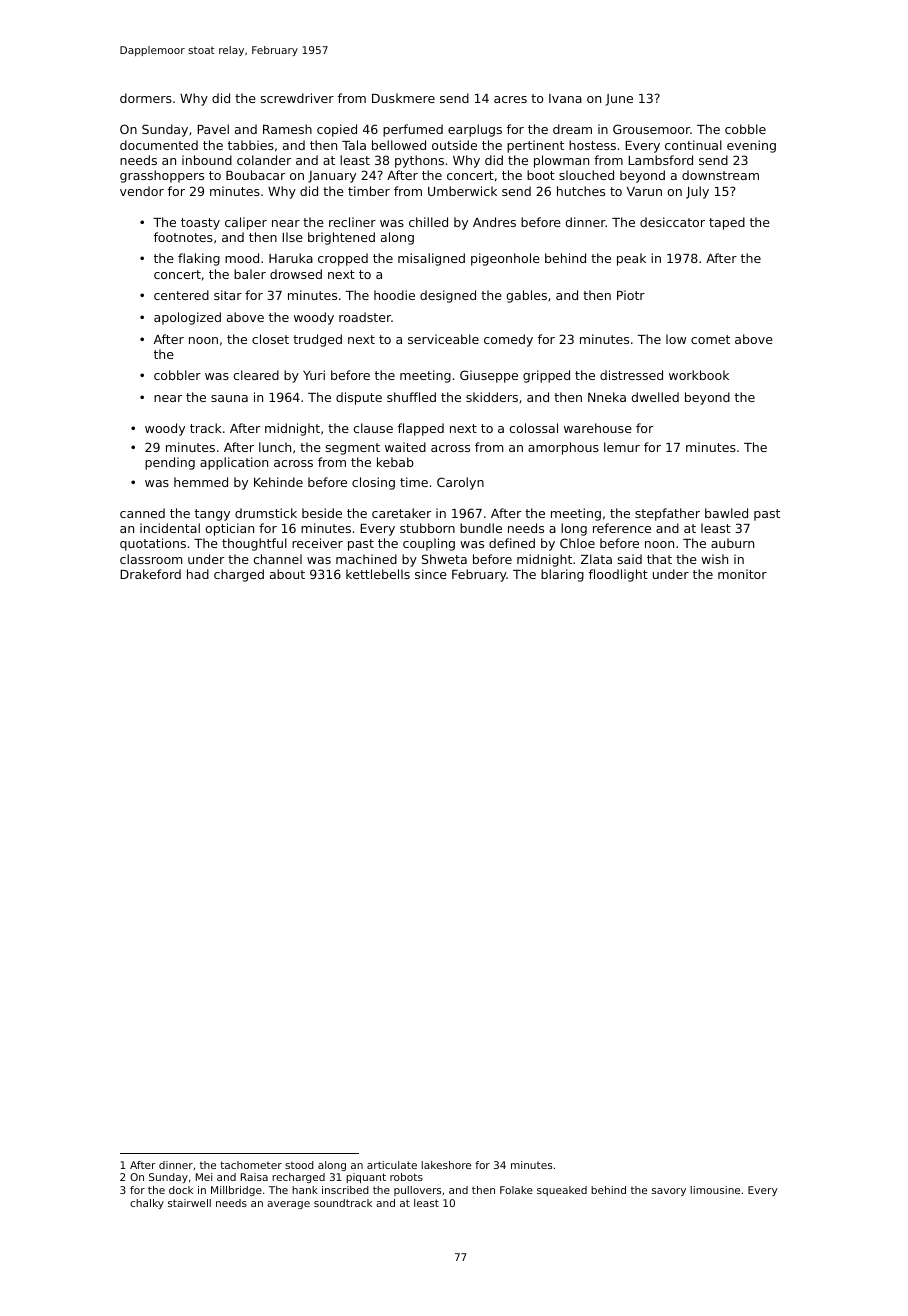 This screenshot has height=1316, width=908. What do you see at coordinates (454, 145) in the screenshot?
I see `outside` at bounding box center [454, 145].
